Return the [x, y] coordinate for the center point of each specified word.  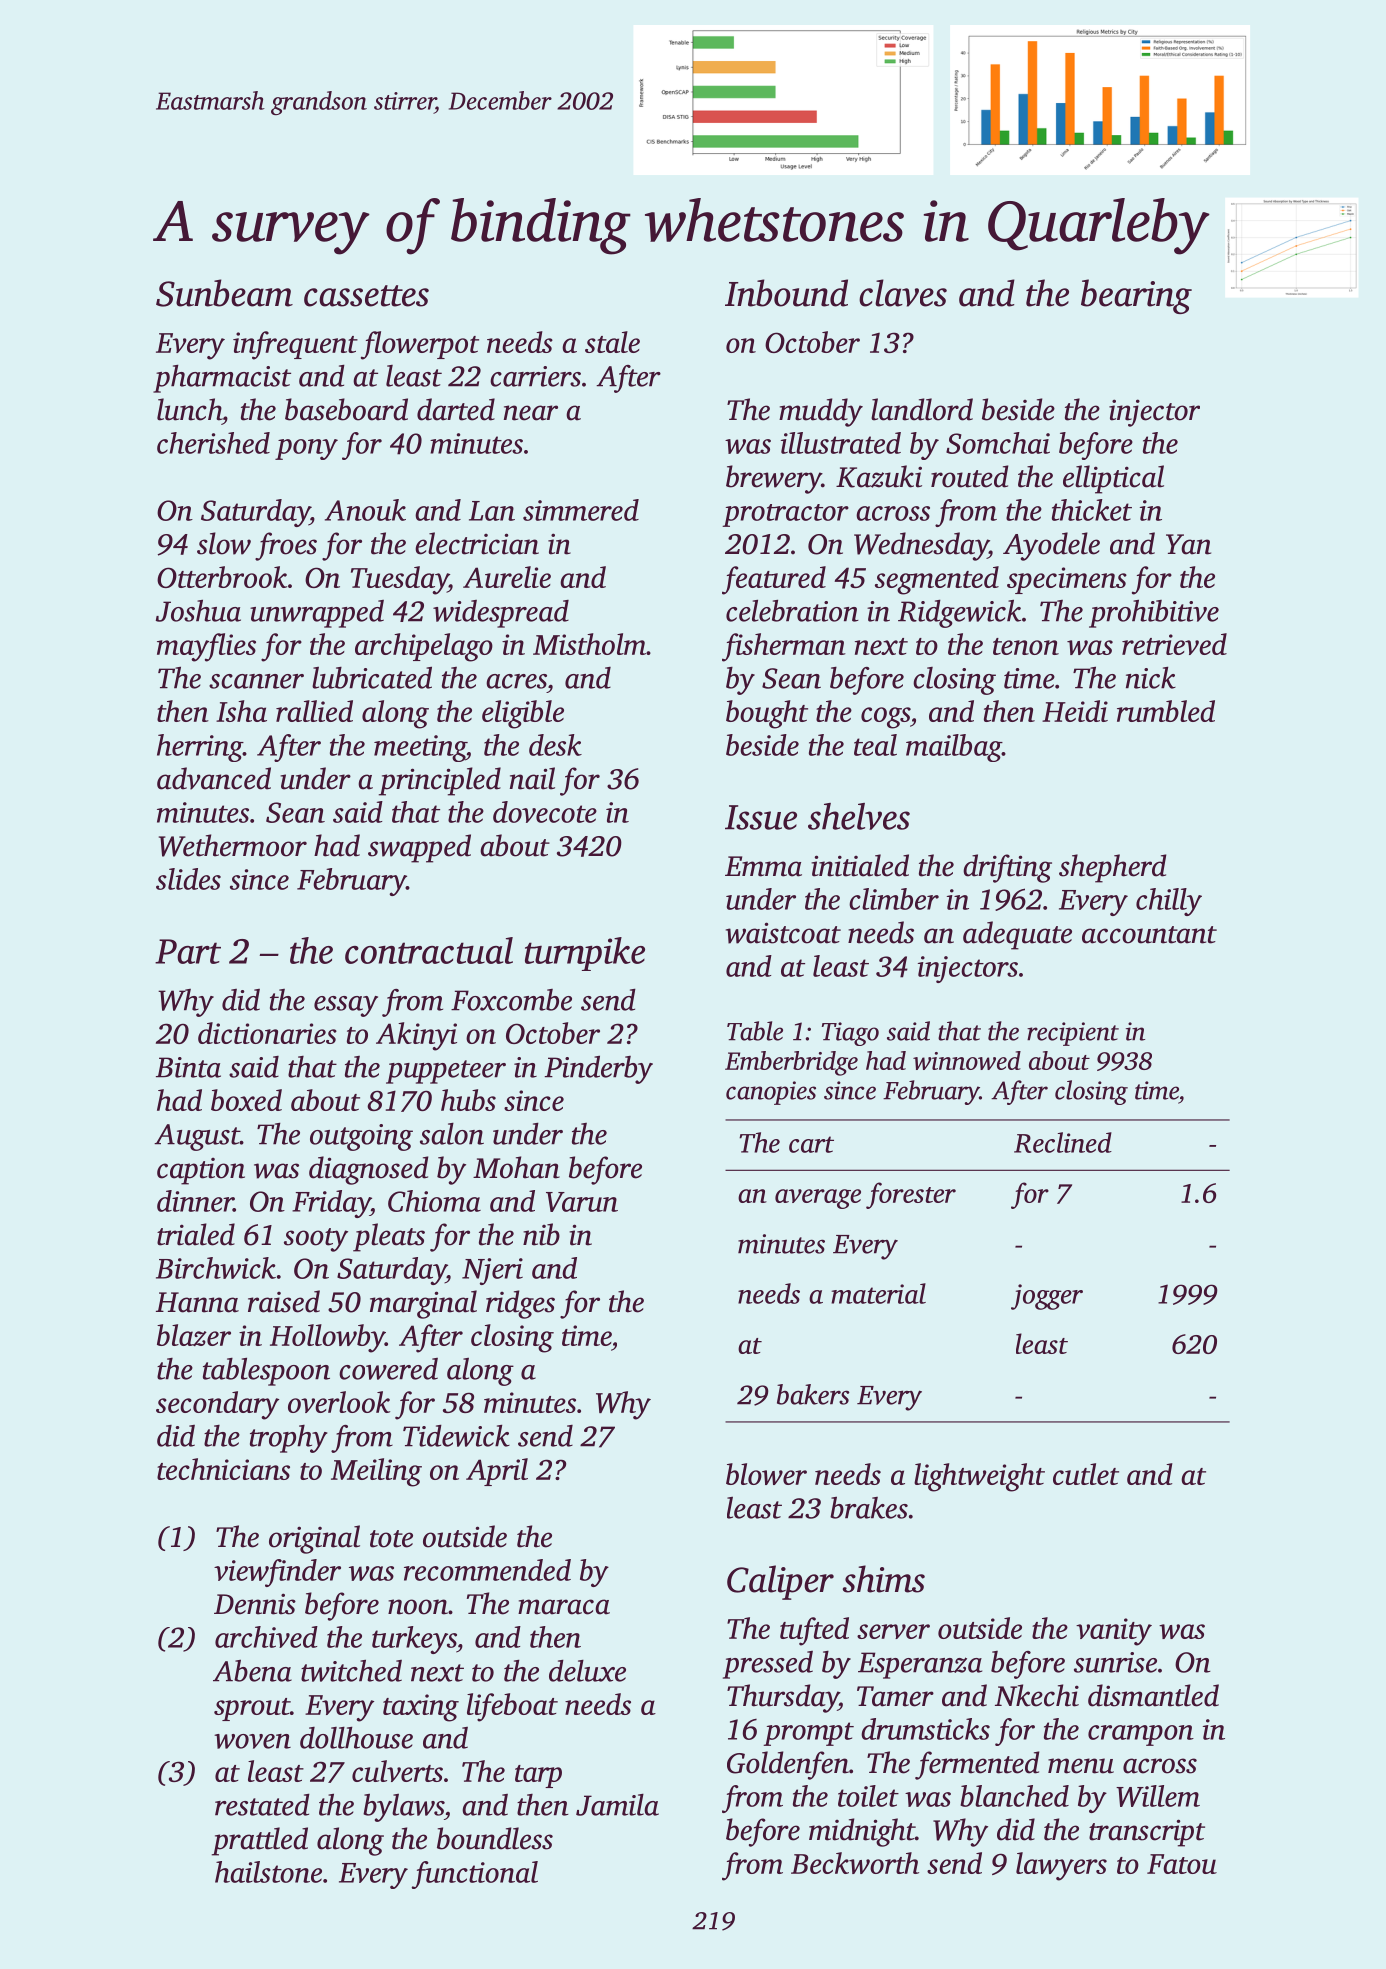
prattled [260, 1841]
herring [200, 748]
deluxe [587, 1671]
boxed [246, 1100]
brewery [774, 479]
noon [418, 1607]
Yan [1188, 544]
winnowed [967, 1060]
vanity [1114, 1632]
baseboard [346, 409]
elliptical [1113, 479]
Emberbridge [791, 1063]
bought [767, 714]
